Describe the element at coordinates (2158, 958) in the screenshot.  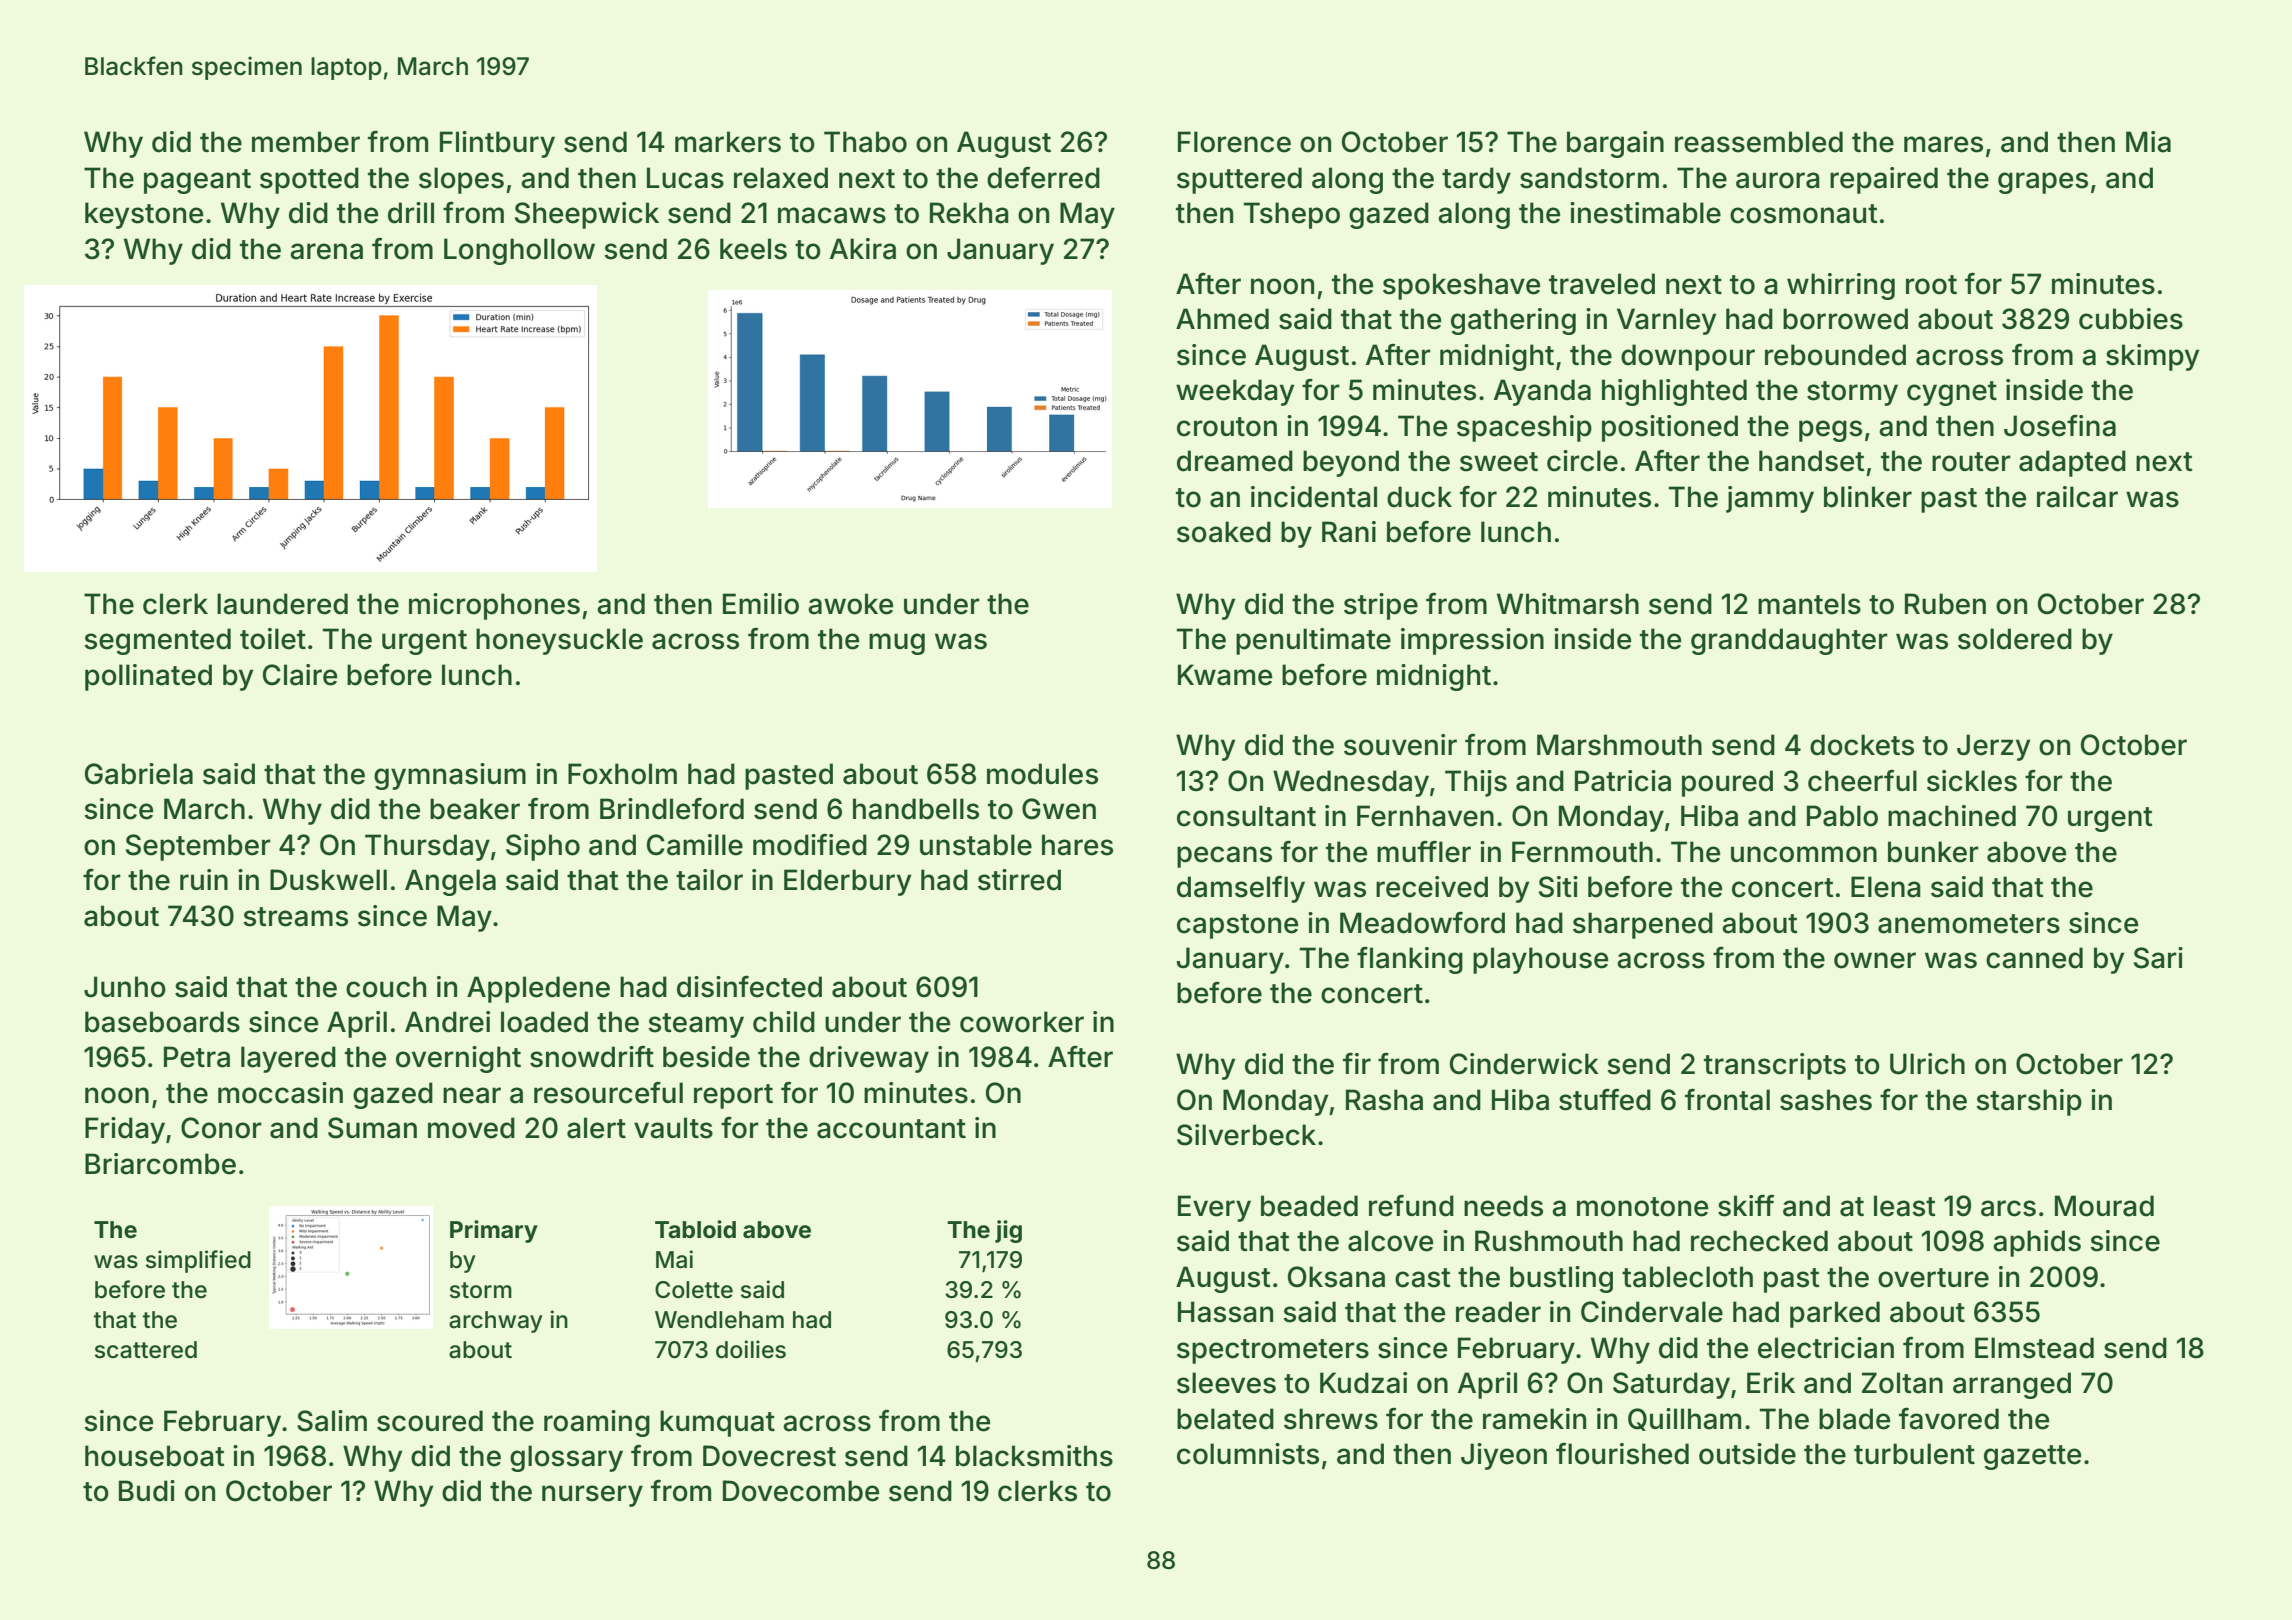
I see `Sari` at that location.
